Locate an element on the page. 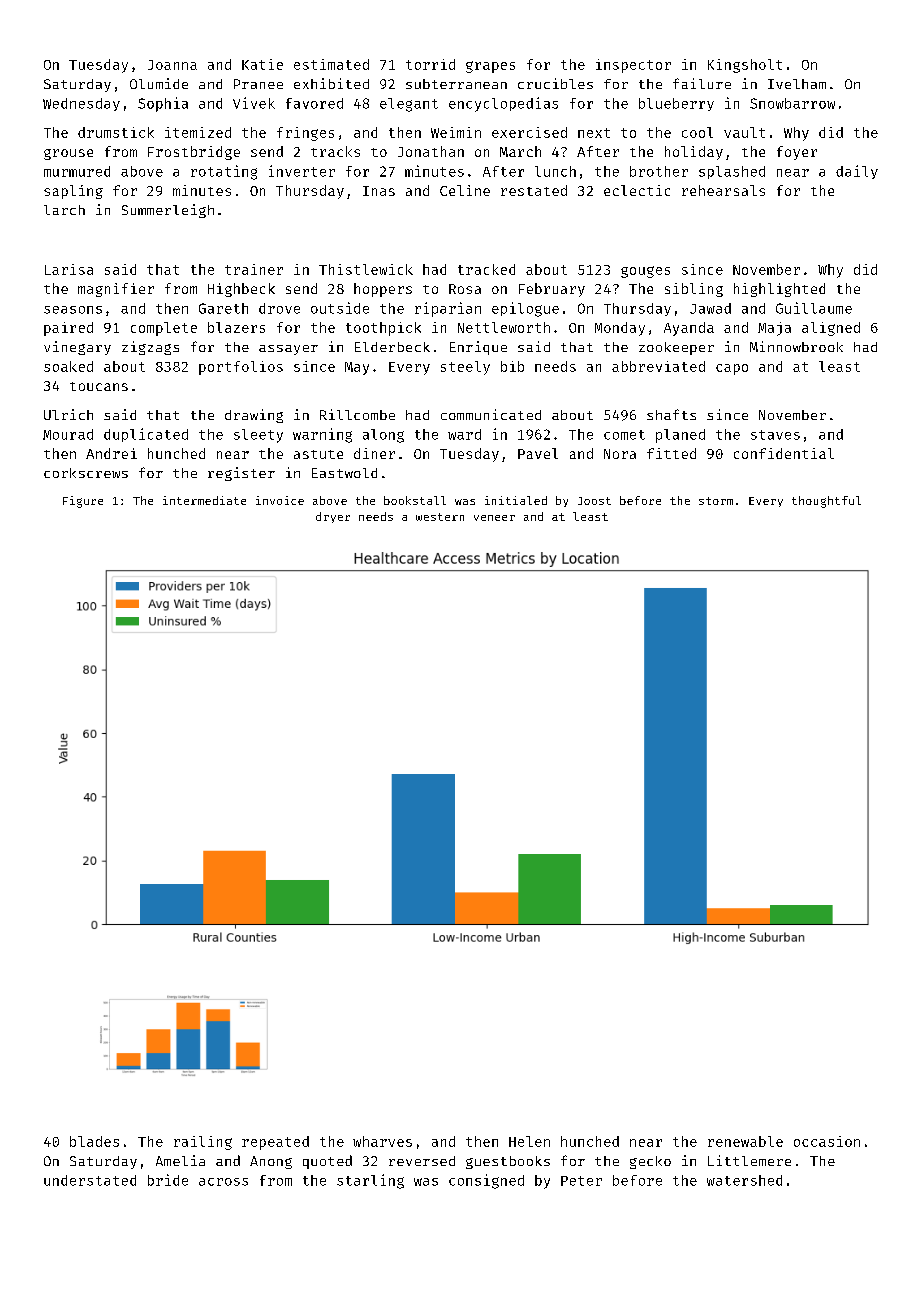 This document has height=1308, width=924. brother is located at coordinates (659, 171).
